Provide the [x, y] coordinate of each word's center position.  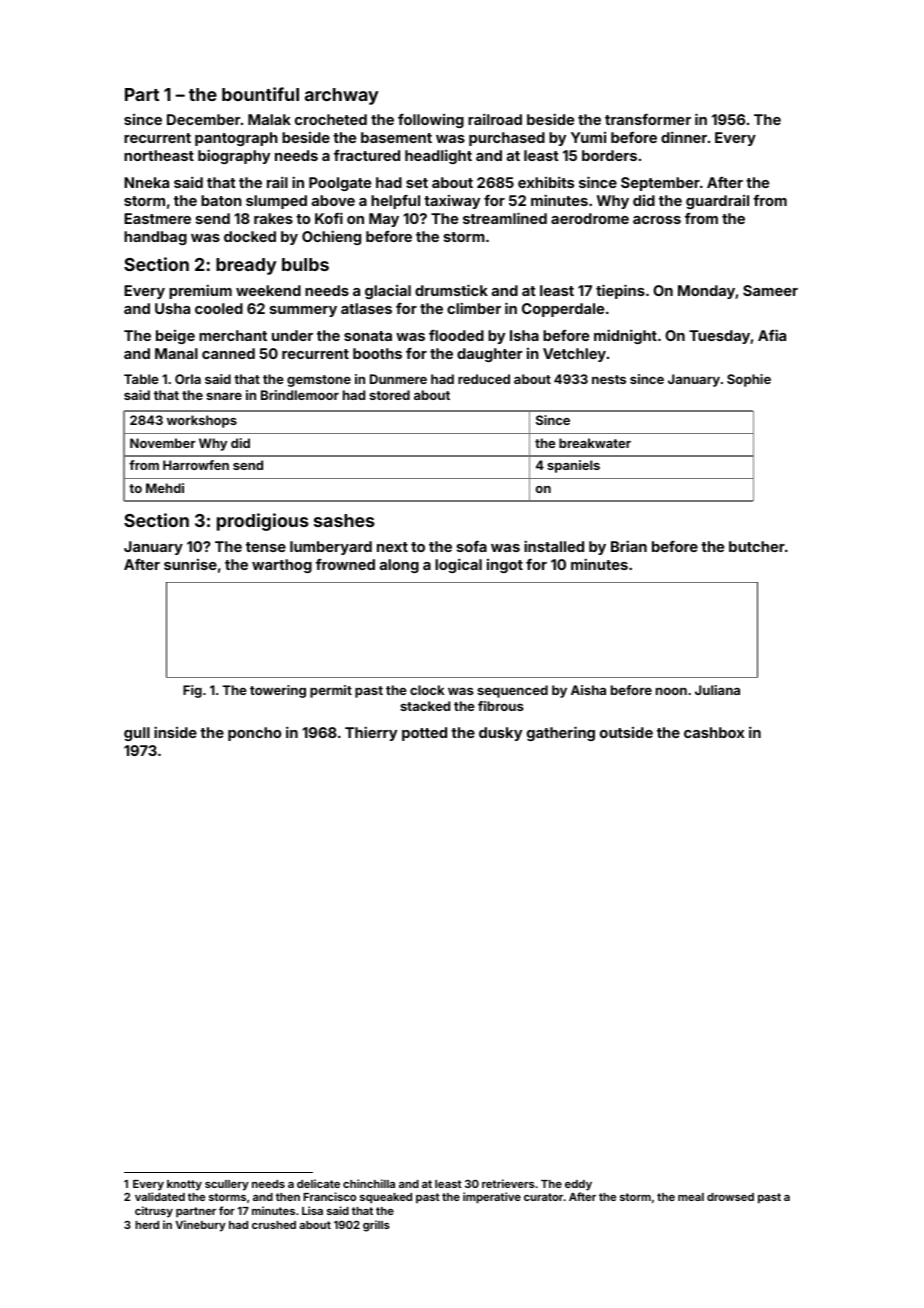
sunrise [190, 564]
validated [160, 1196]
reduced [484, 379]
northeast [159, 155]
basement [396, 137]
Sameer [770, 290]
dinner [684, 137]
